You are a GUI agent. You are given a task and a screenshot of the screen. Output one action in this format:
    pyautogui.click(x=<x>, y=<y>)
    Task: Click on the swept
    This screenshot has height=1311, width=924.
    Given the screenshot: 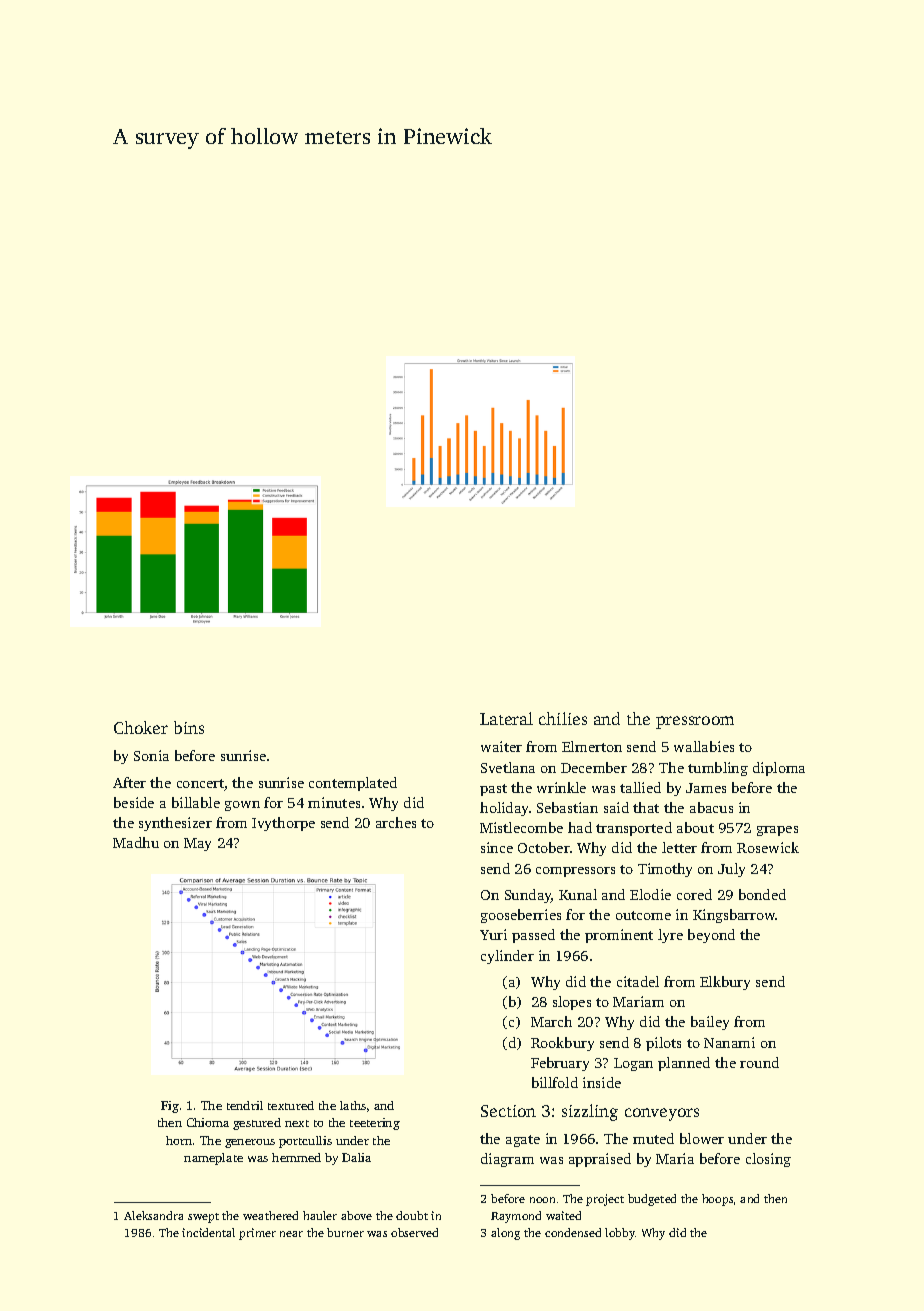 What is the action you would take?
    pyautogui.click(x=203, y=1218)
